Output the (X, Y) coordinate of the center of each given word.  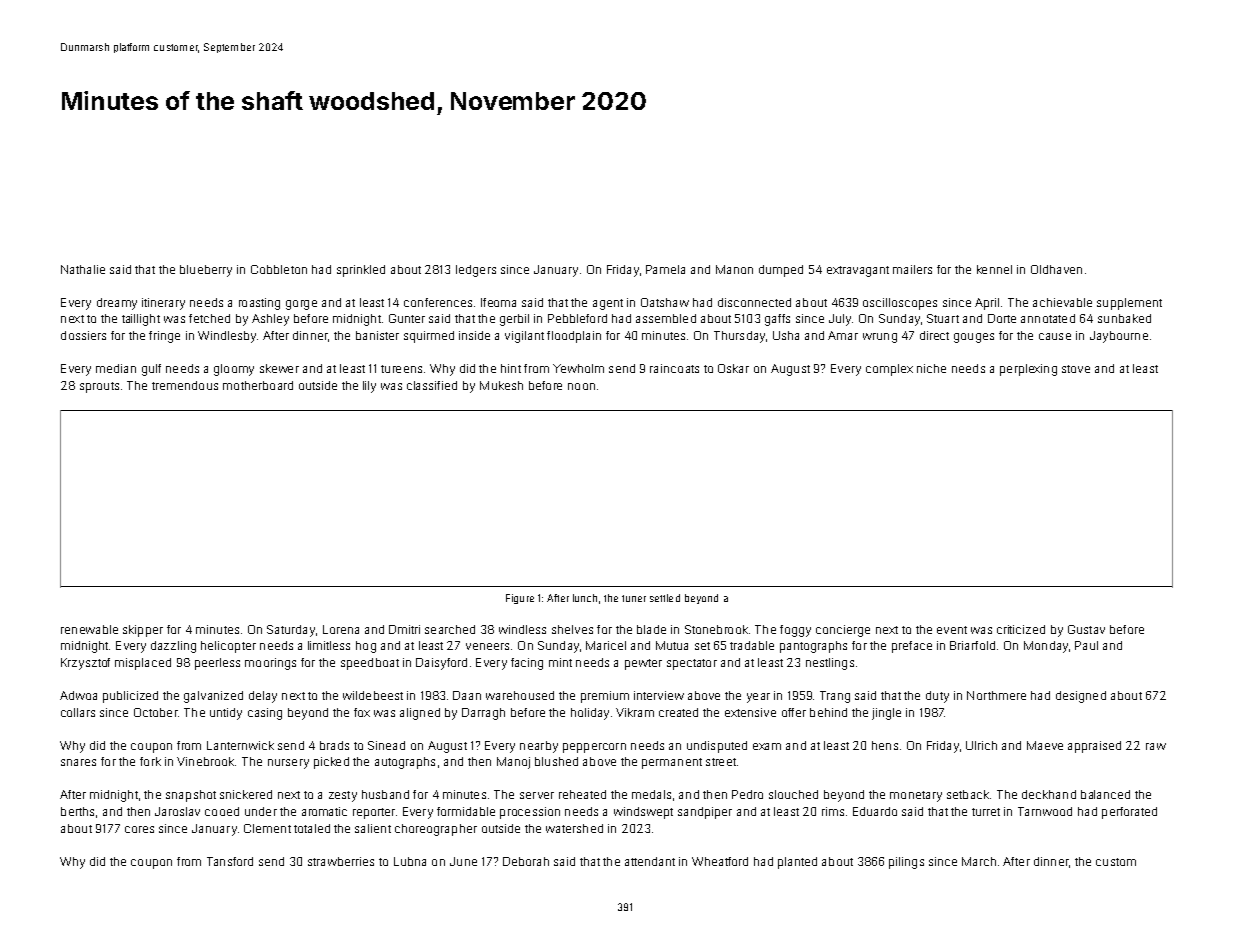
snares (78, 762)
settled (665, 598)
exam (767, 746)
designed (1081, 697)
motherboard (258, 385)
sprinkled (361, 271)
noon (581, 386)
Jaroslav (177, 811)
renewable (89, 629)
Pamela (665, 269)
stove (1076, 369)
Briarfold (972, 645)
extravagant (858, 271)
